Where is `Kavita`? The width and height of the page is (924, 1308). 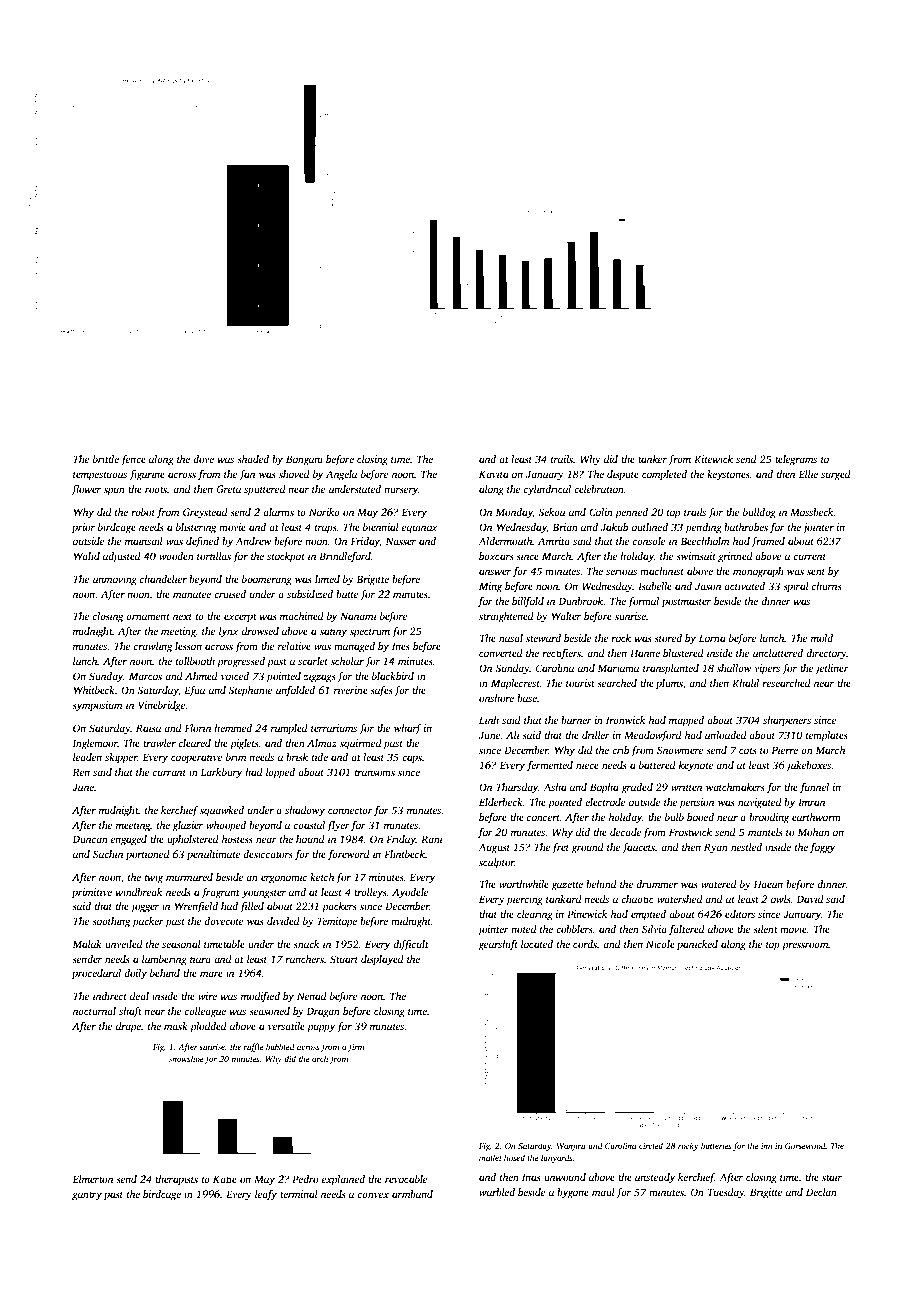 Kavita is located at coordinates (494, 474).
